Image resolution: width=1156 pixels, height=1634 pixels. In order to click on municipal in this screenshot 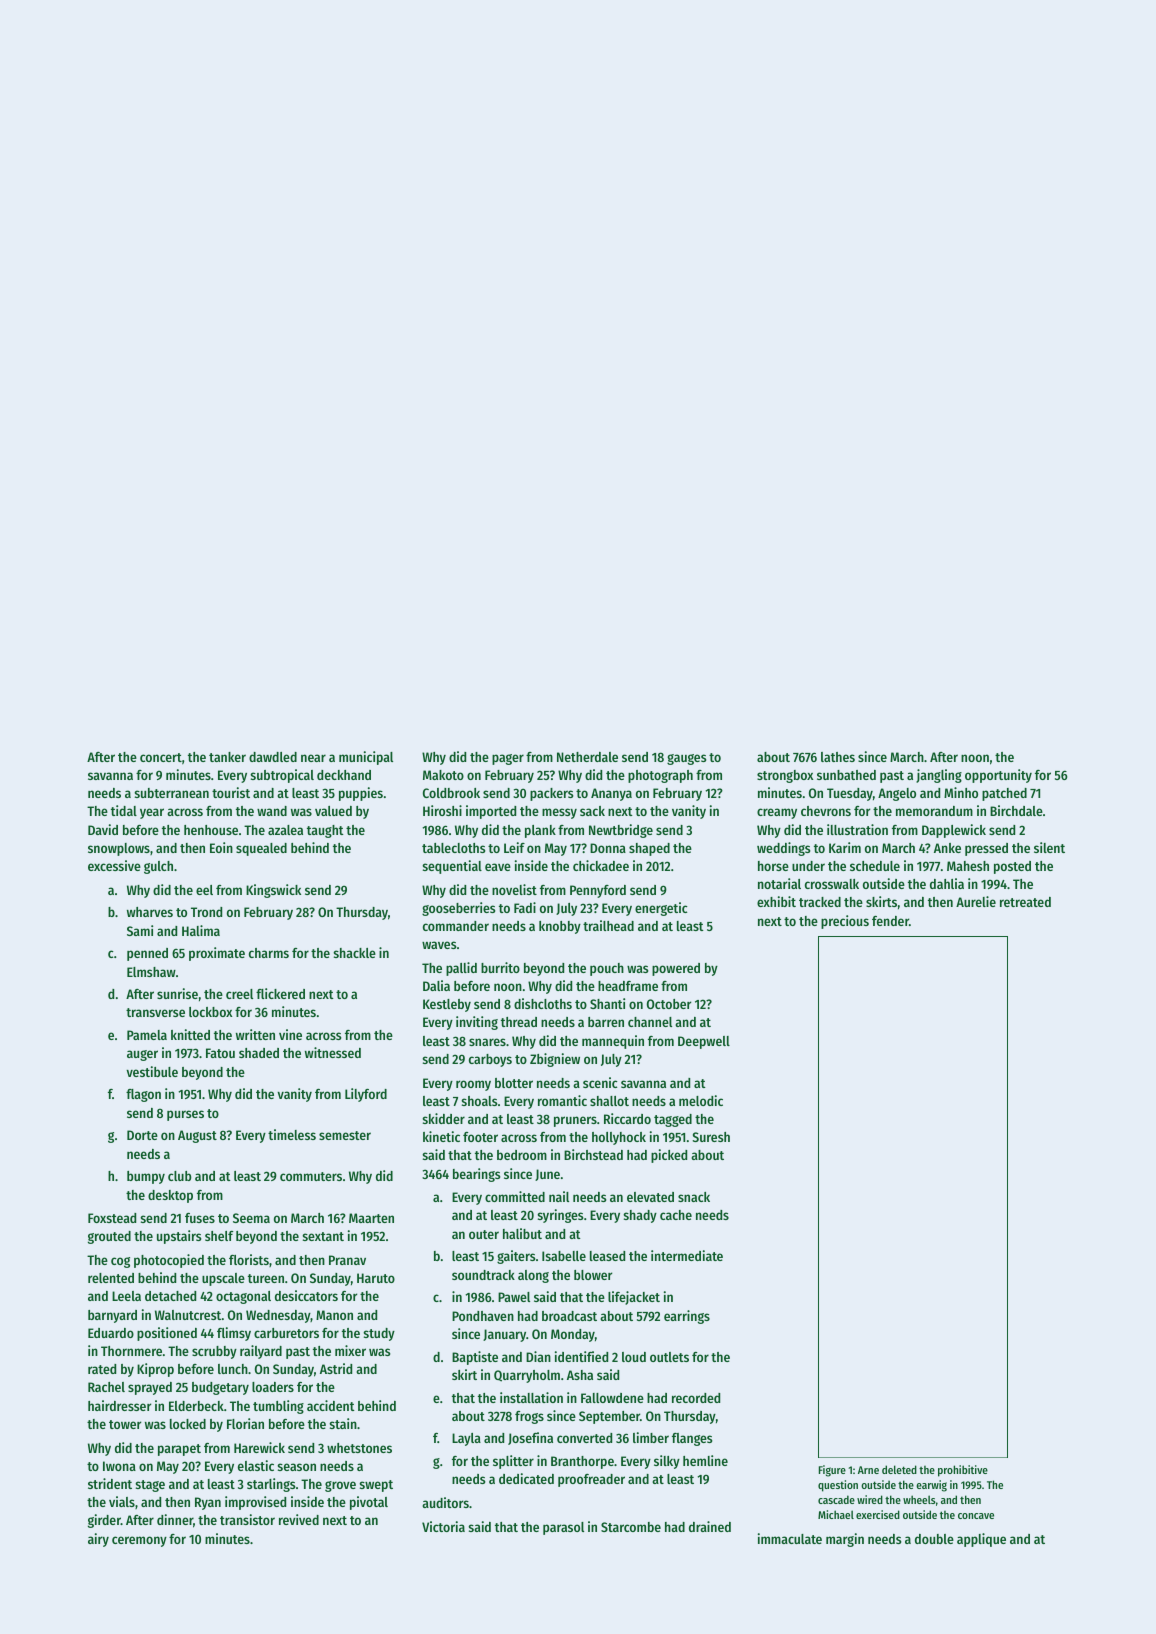, I will do `click(366, 758)`.
